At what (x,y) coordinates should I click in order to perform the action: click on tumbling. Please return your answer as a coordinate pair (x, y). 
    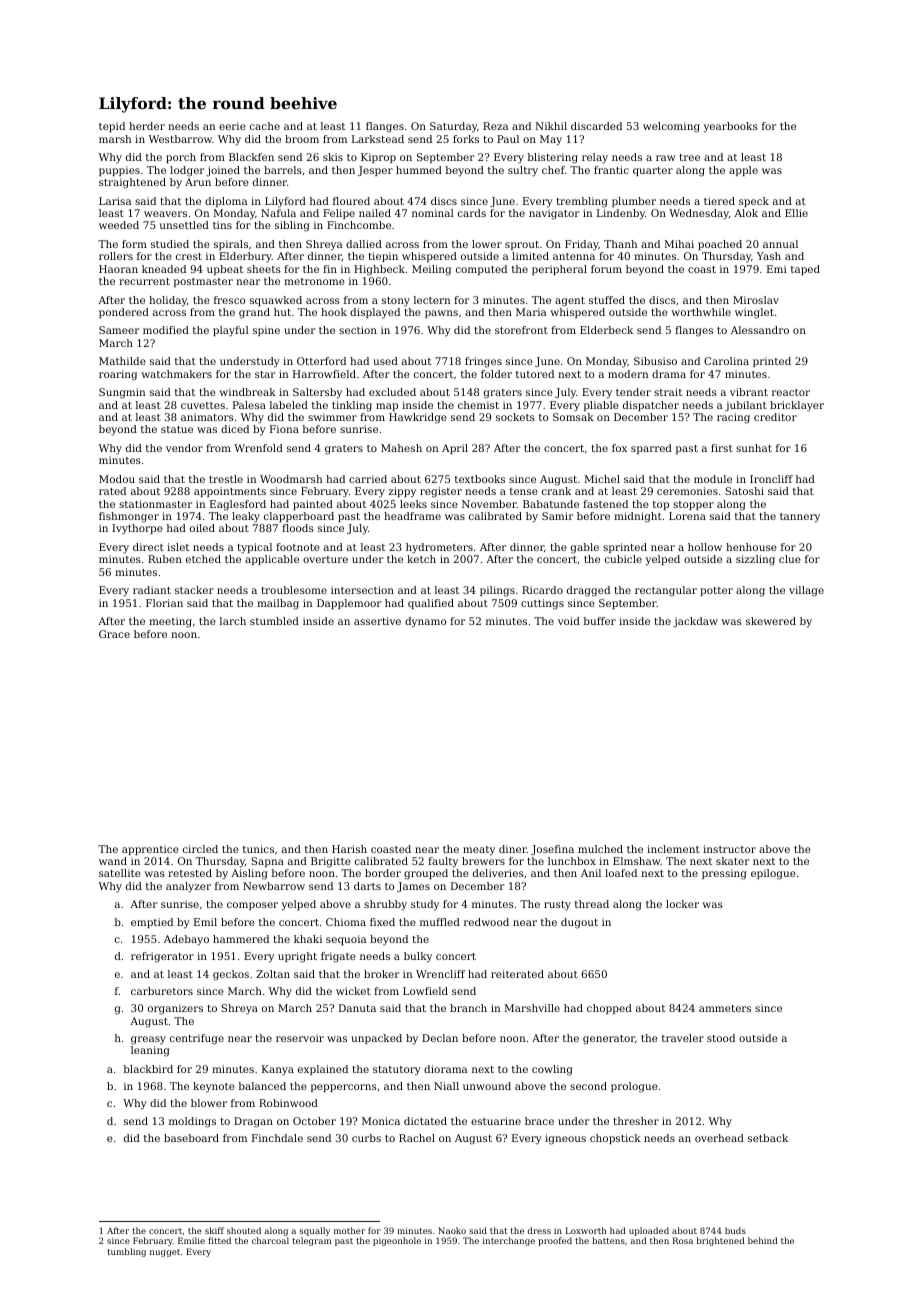
    Looking at the image, I should click on (126, 1252).
